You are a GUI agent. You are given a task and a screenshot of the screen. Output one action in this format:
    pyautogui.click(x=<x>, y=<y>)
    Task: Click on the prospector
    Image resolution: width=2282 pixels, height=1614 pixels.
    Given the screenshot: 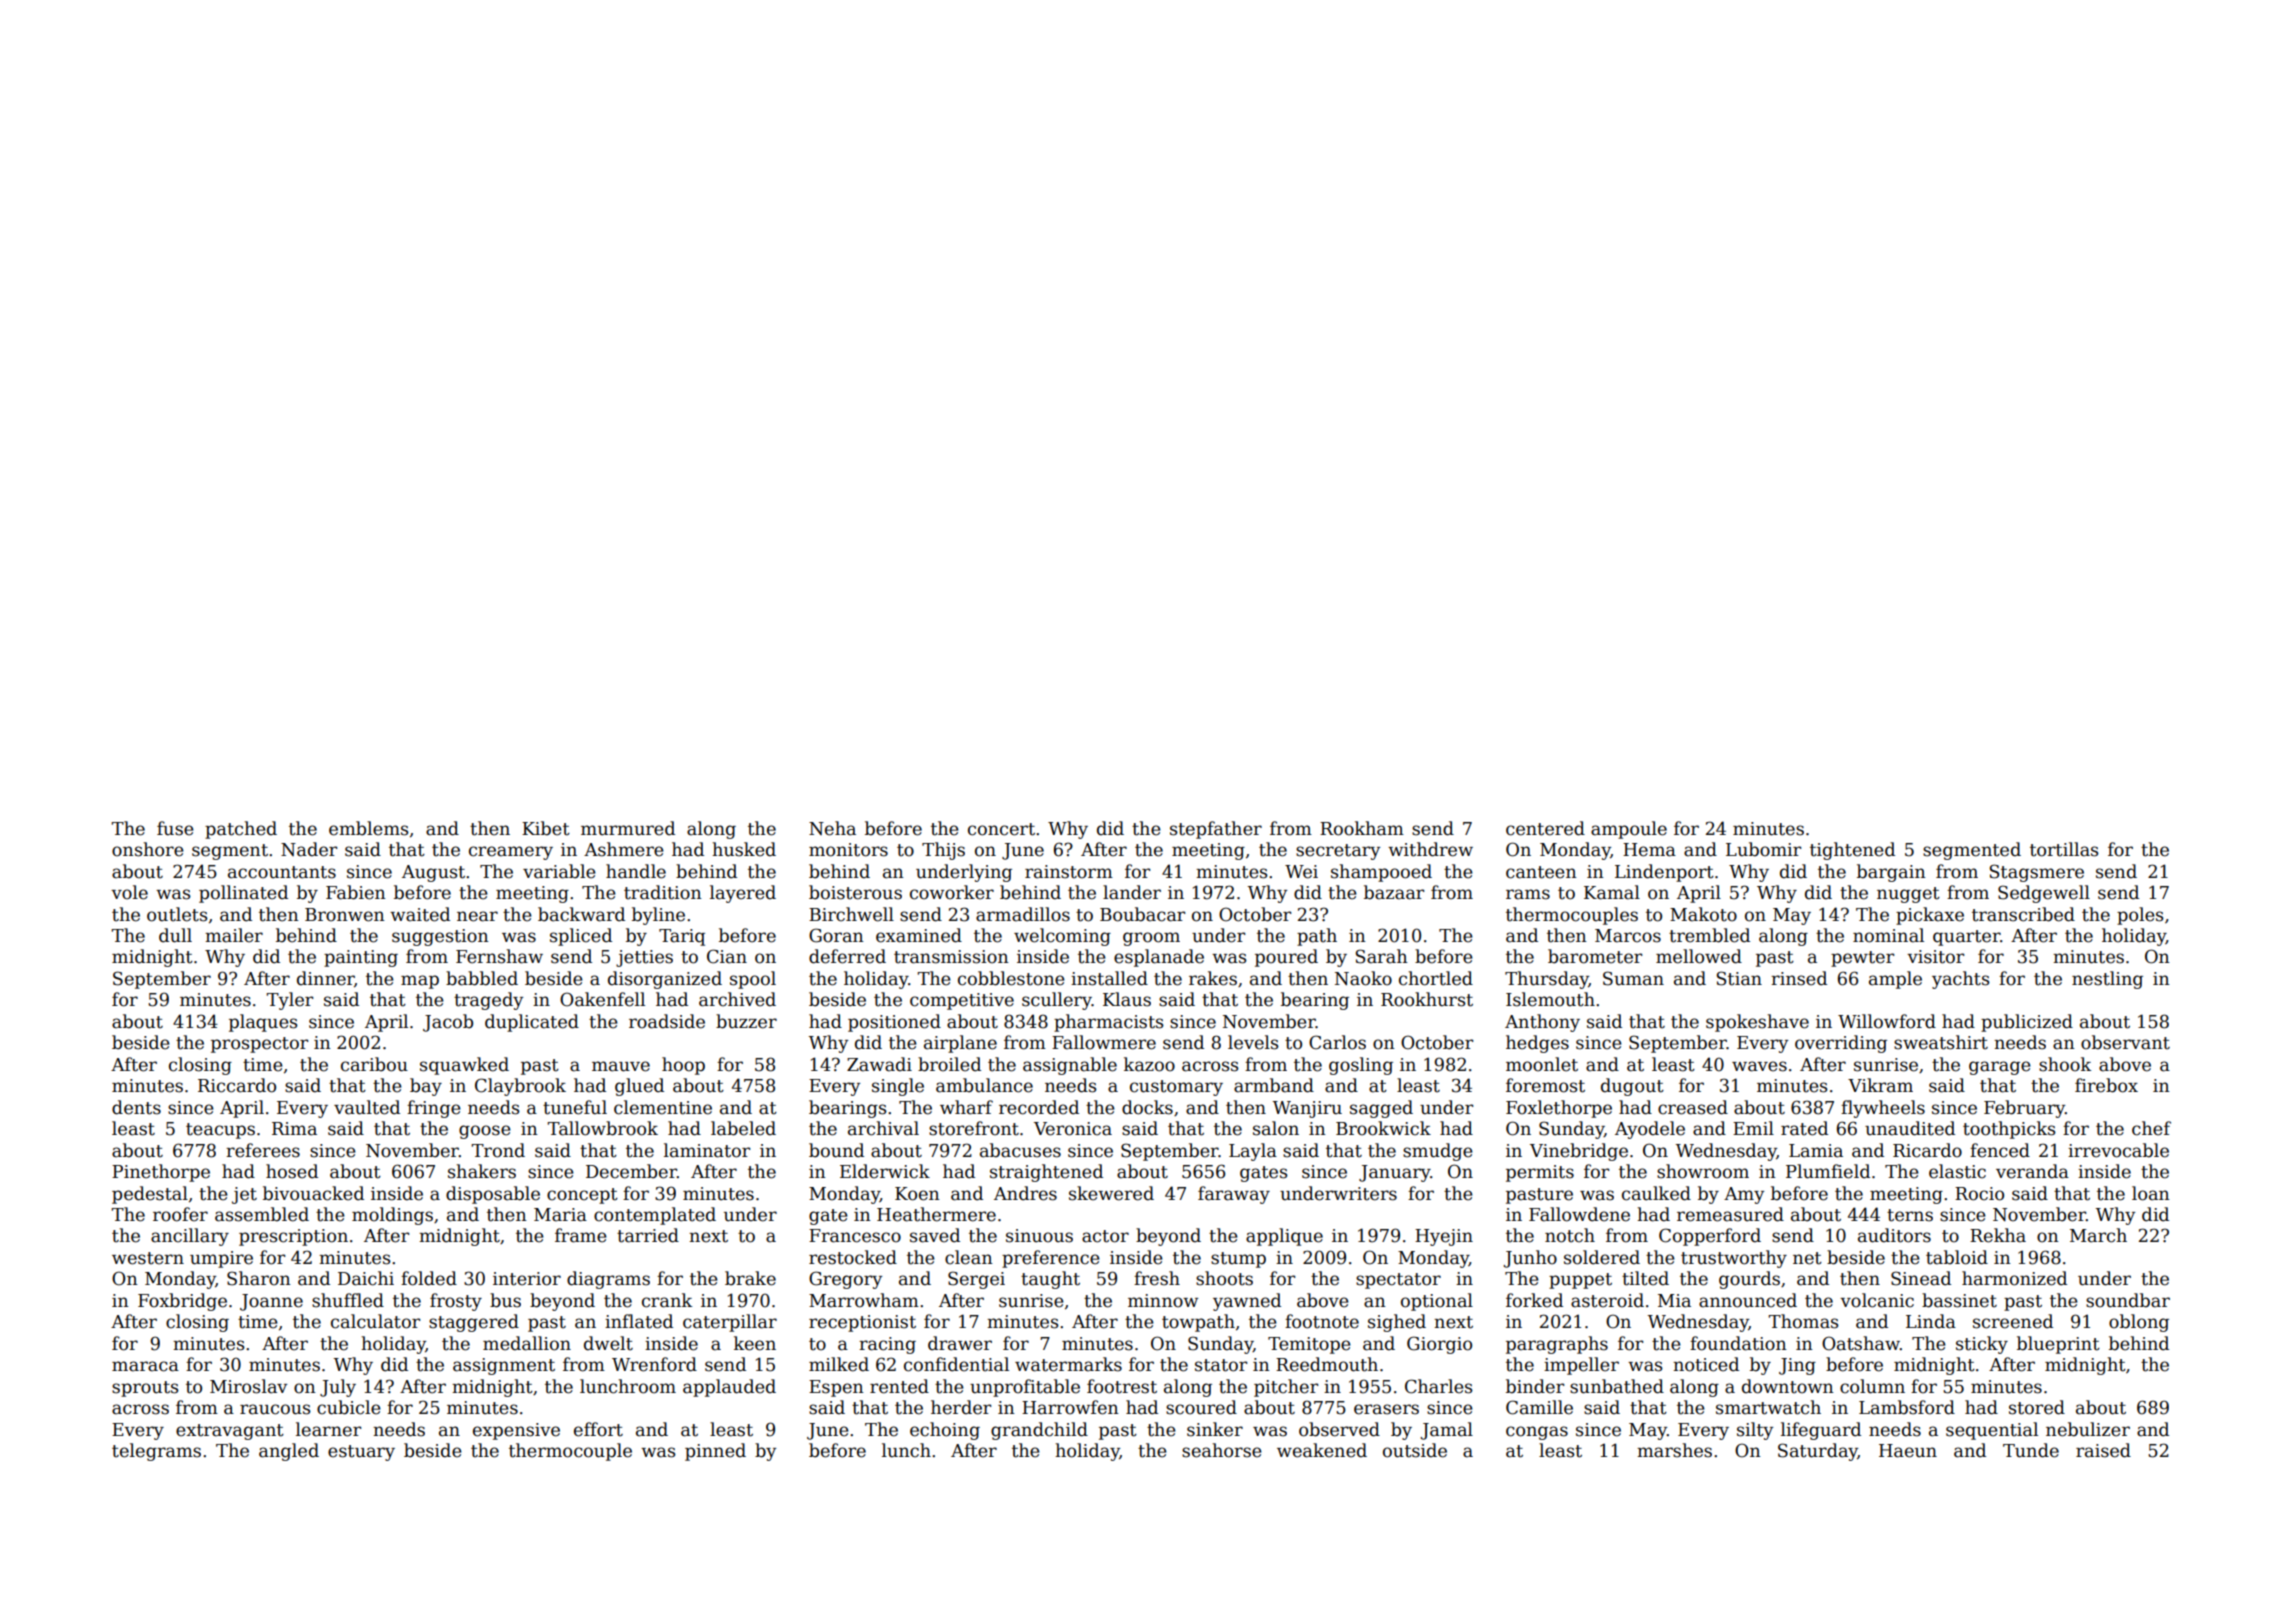 What is the action you would take?
    pyautogui.click(x=259, y=1045)
